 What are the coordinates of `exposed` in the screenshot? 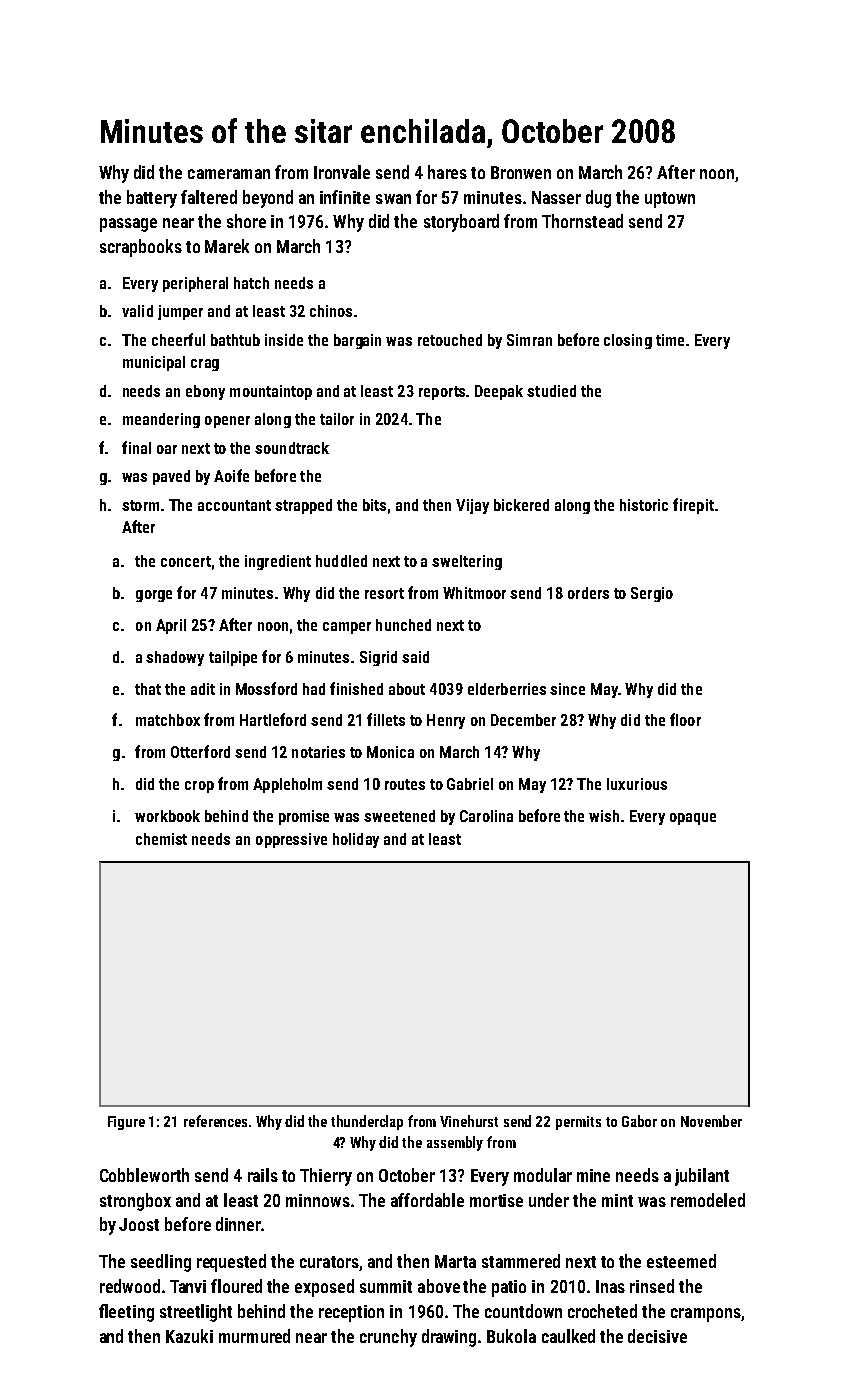 It's located at (324, 1288).
